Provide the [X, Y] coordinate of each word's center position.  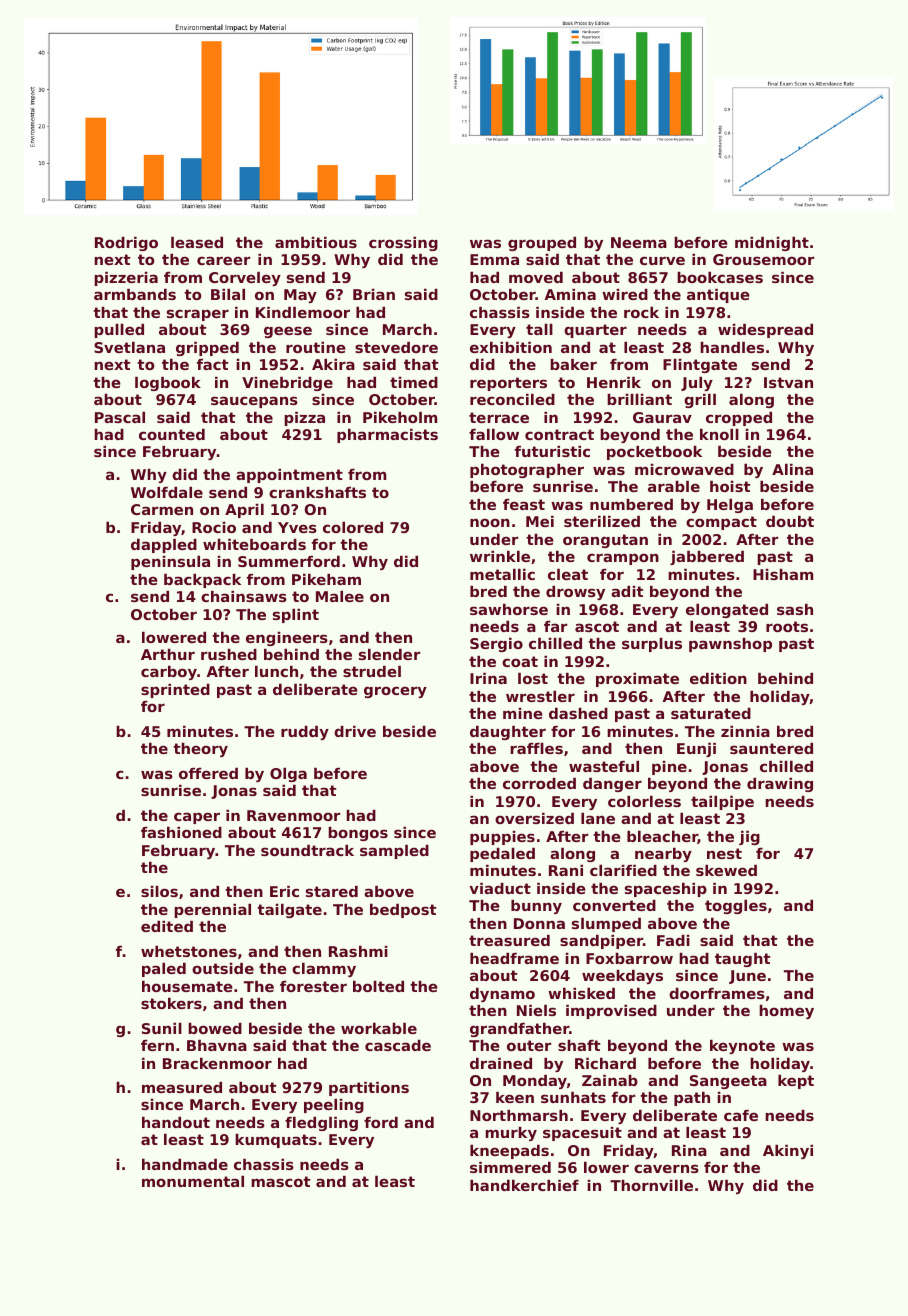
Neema [639, 242]
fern [157, 1045]
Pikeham [326, 579]
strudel [372, 671]
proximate [637, 680]
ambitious [316, 242]
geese [288, 332]
